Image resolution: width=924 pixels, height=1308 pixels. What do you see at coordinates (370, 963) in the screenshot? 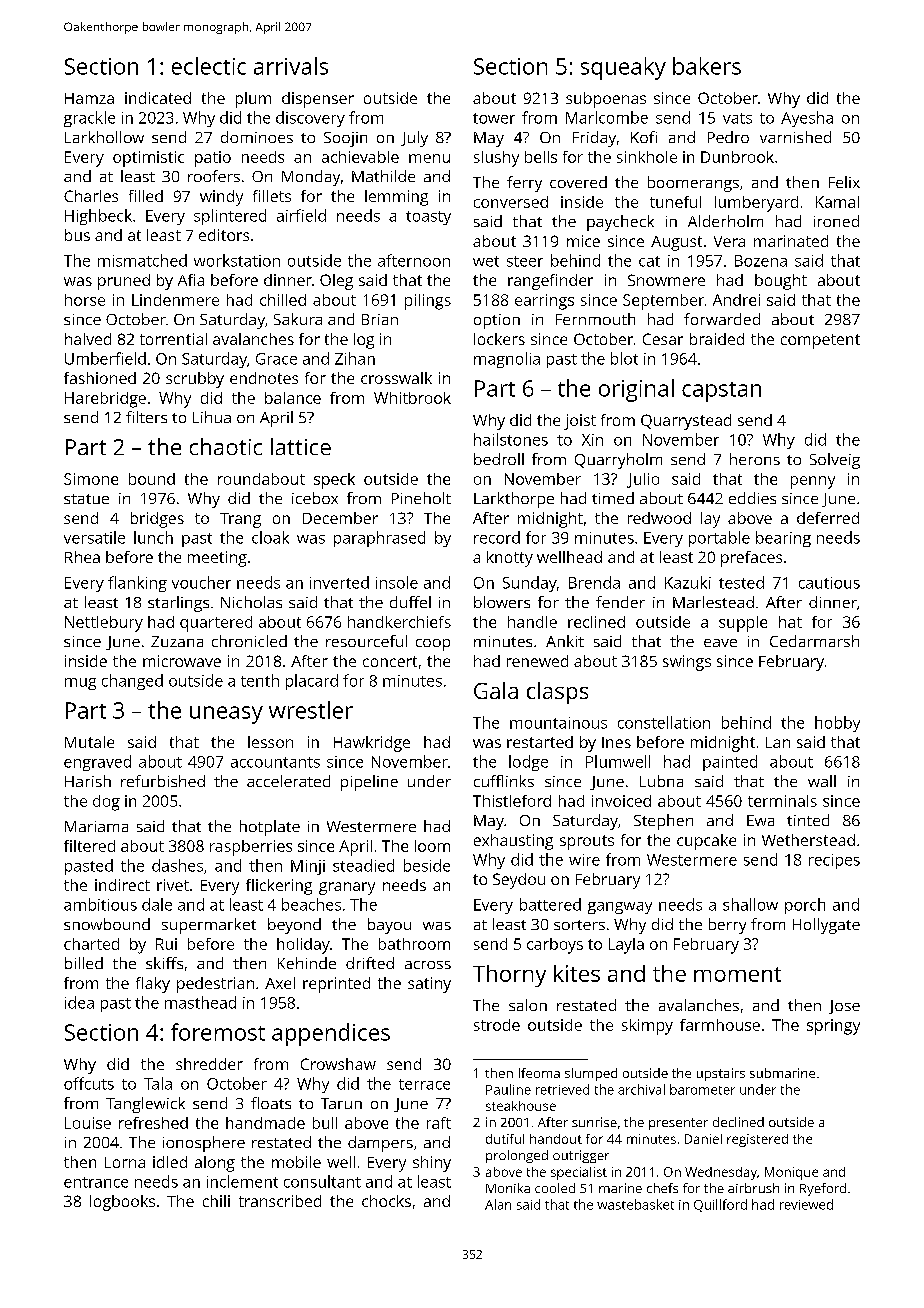
I see `drifted` at bounding box center [370, 963].
